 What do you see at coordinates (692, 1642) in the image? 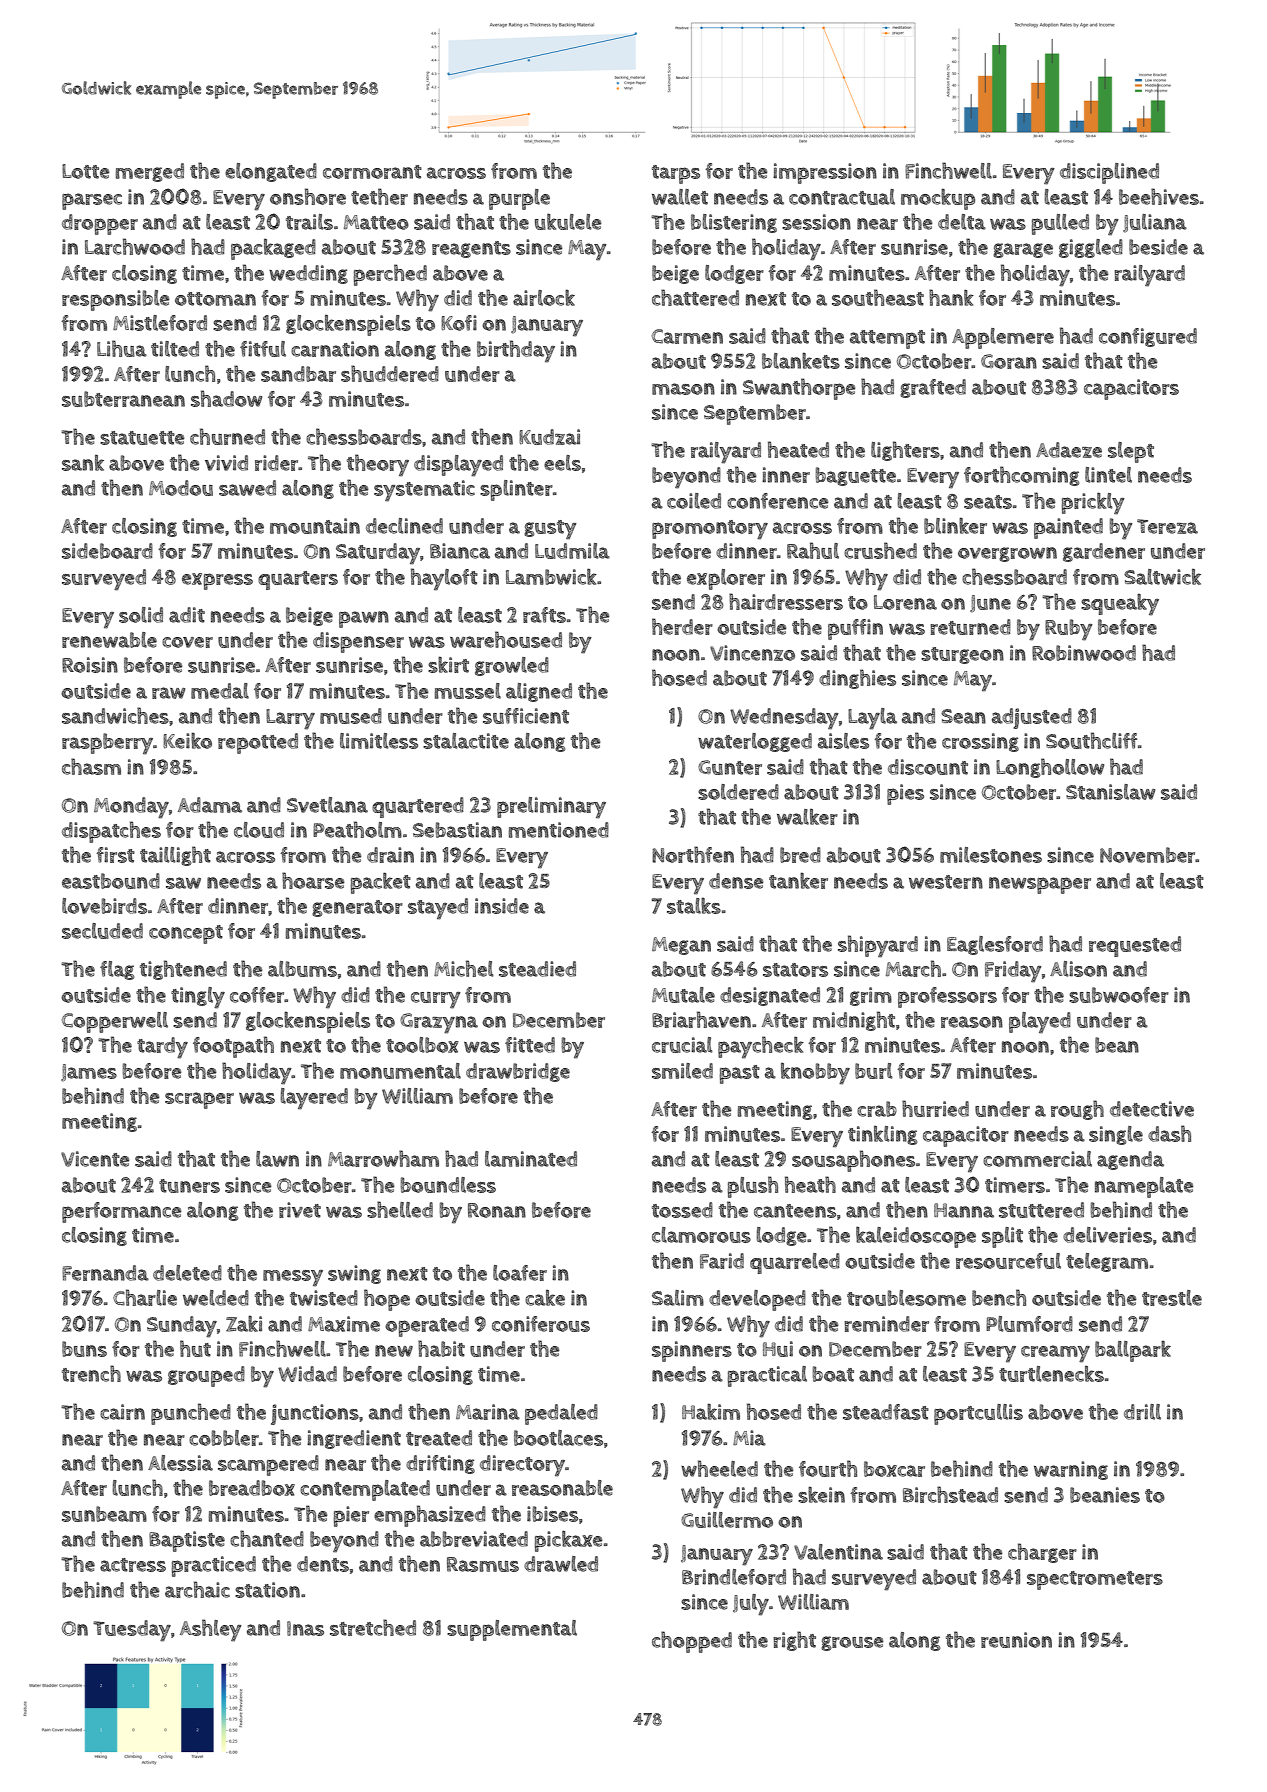
I see `chopped` at bounding box center [692, 1642].
